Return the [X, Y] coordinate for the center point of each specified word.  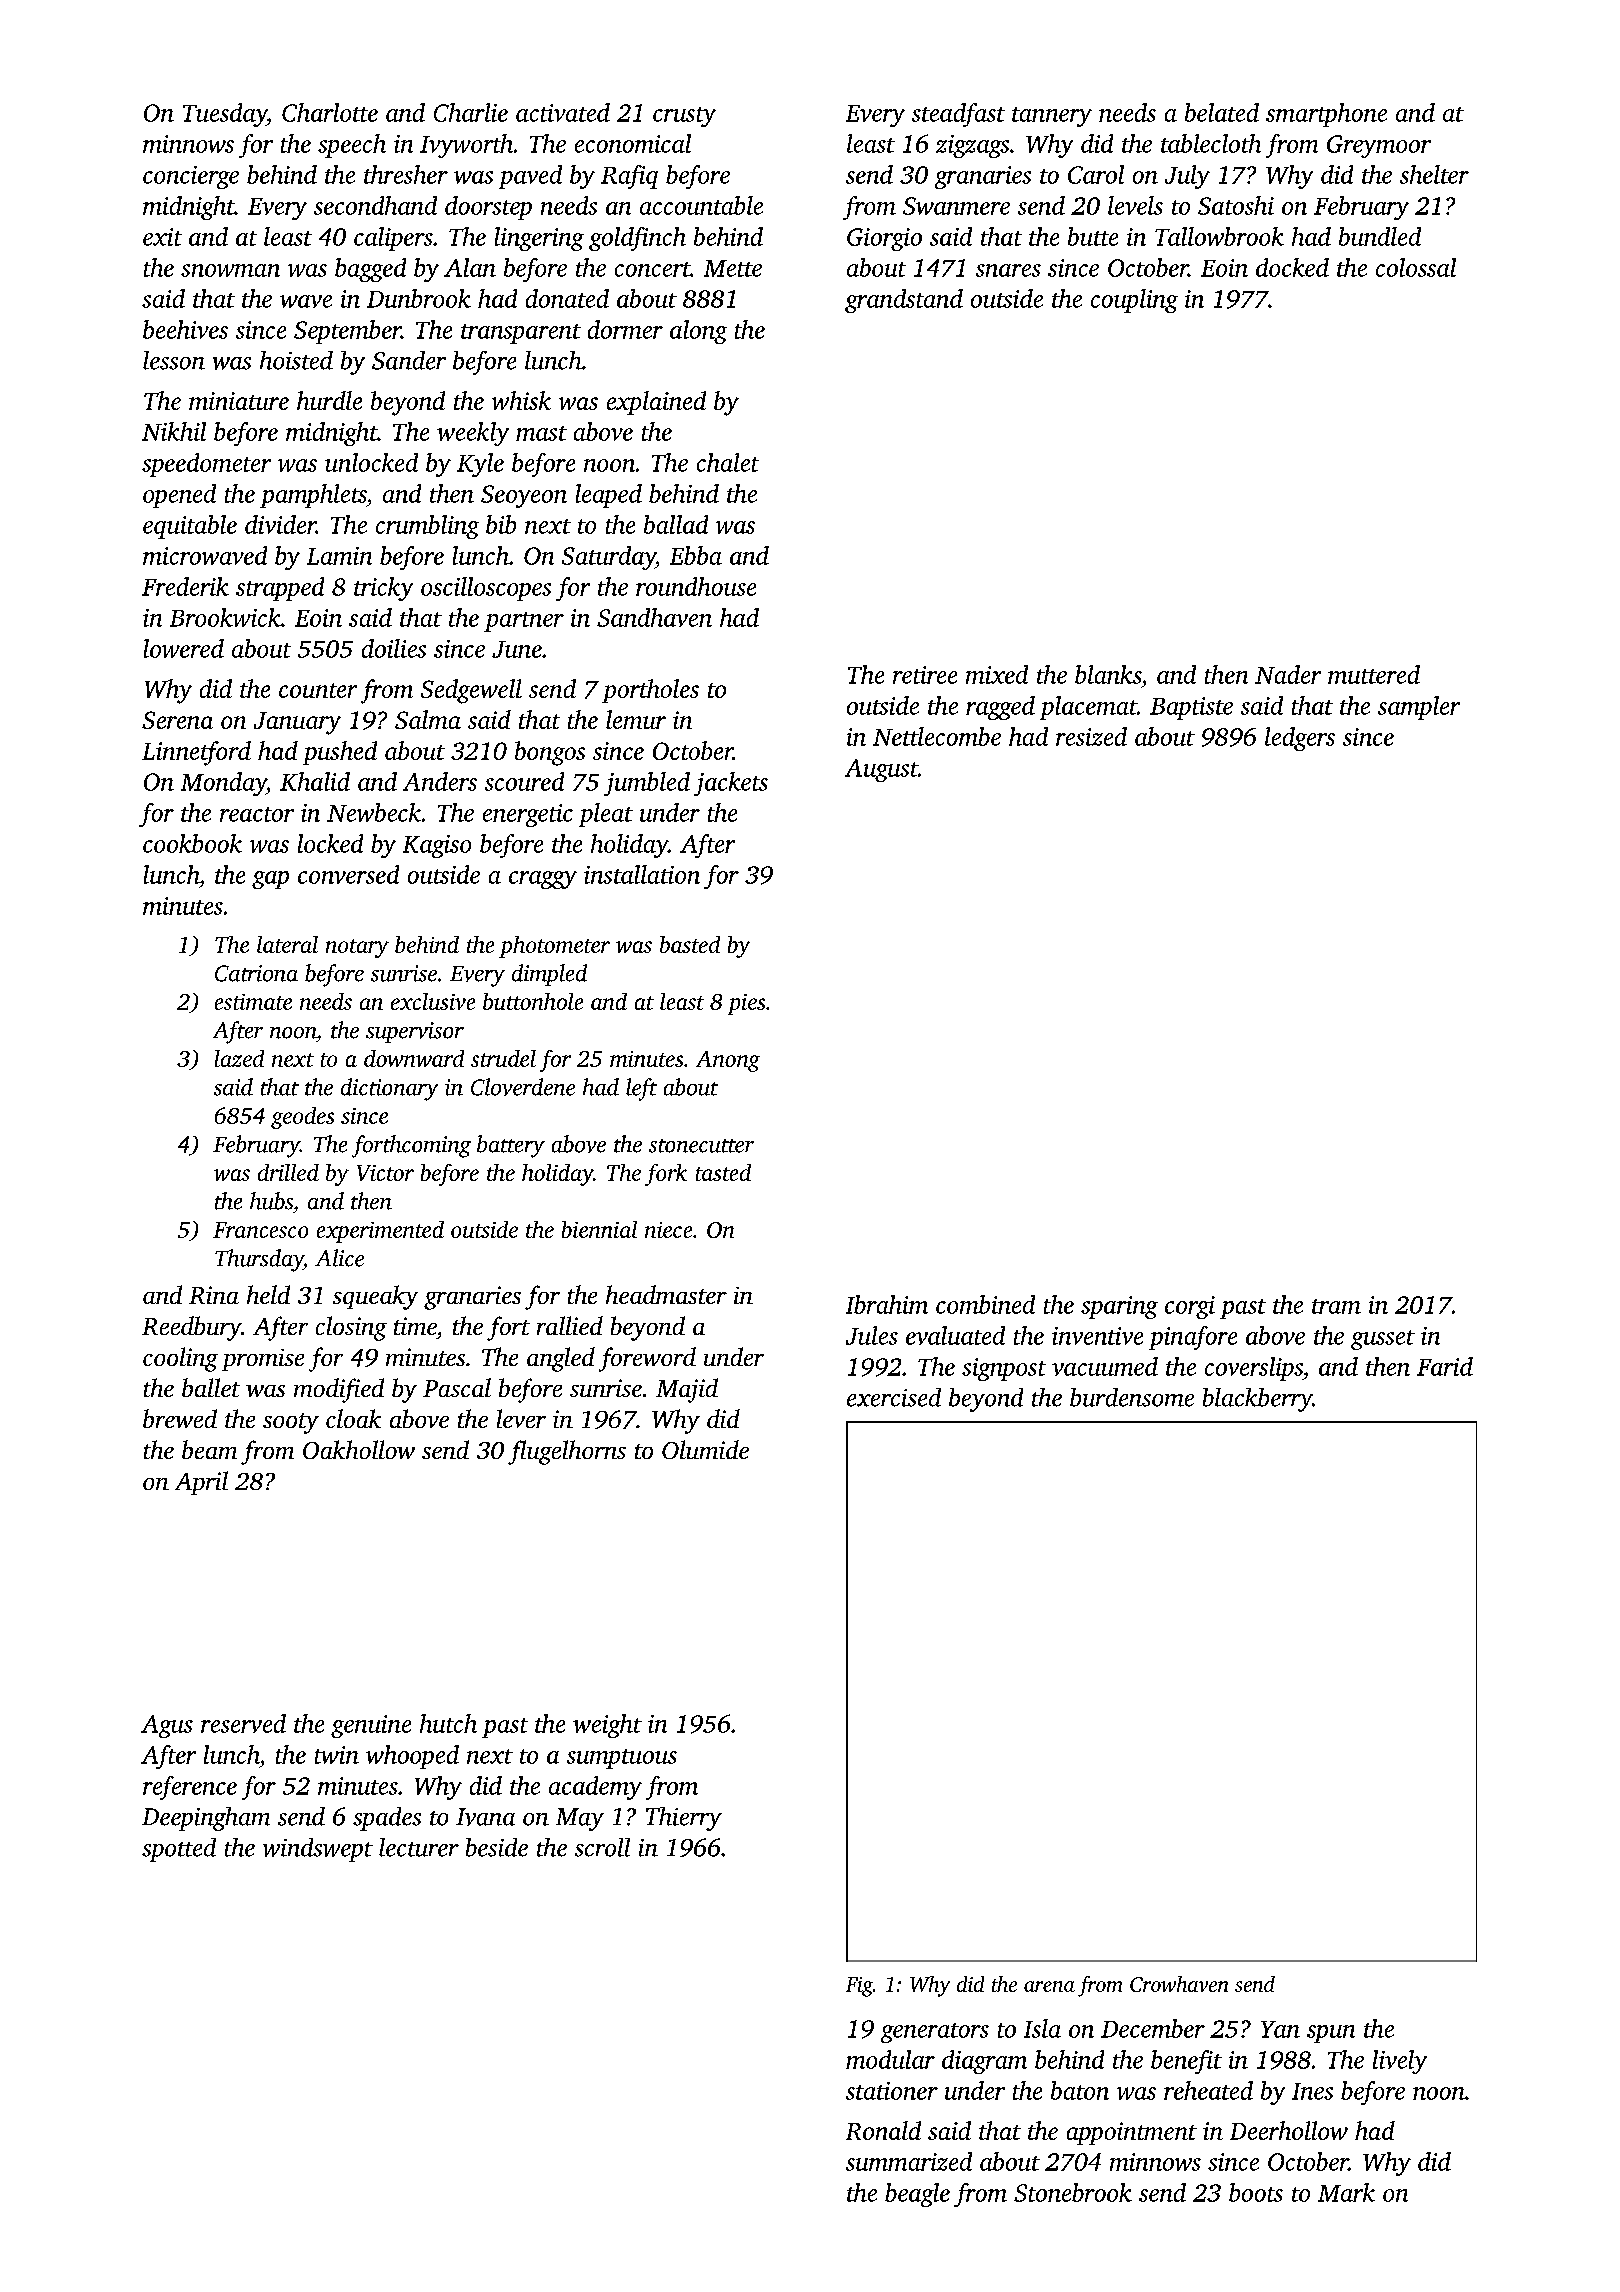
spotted [179, 1850]
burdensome [1132, 1397]
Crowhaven [1179, 1984]
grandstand [904, 301]
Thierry [684, 1819]
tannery [1052, 117]
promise [263, 1360]
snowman [230, 270]
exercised [894, 1397]
